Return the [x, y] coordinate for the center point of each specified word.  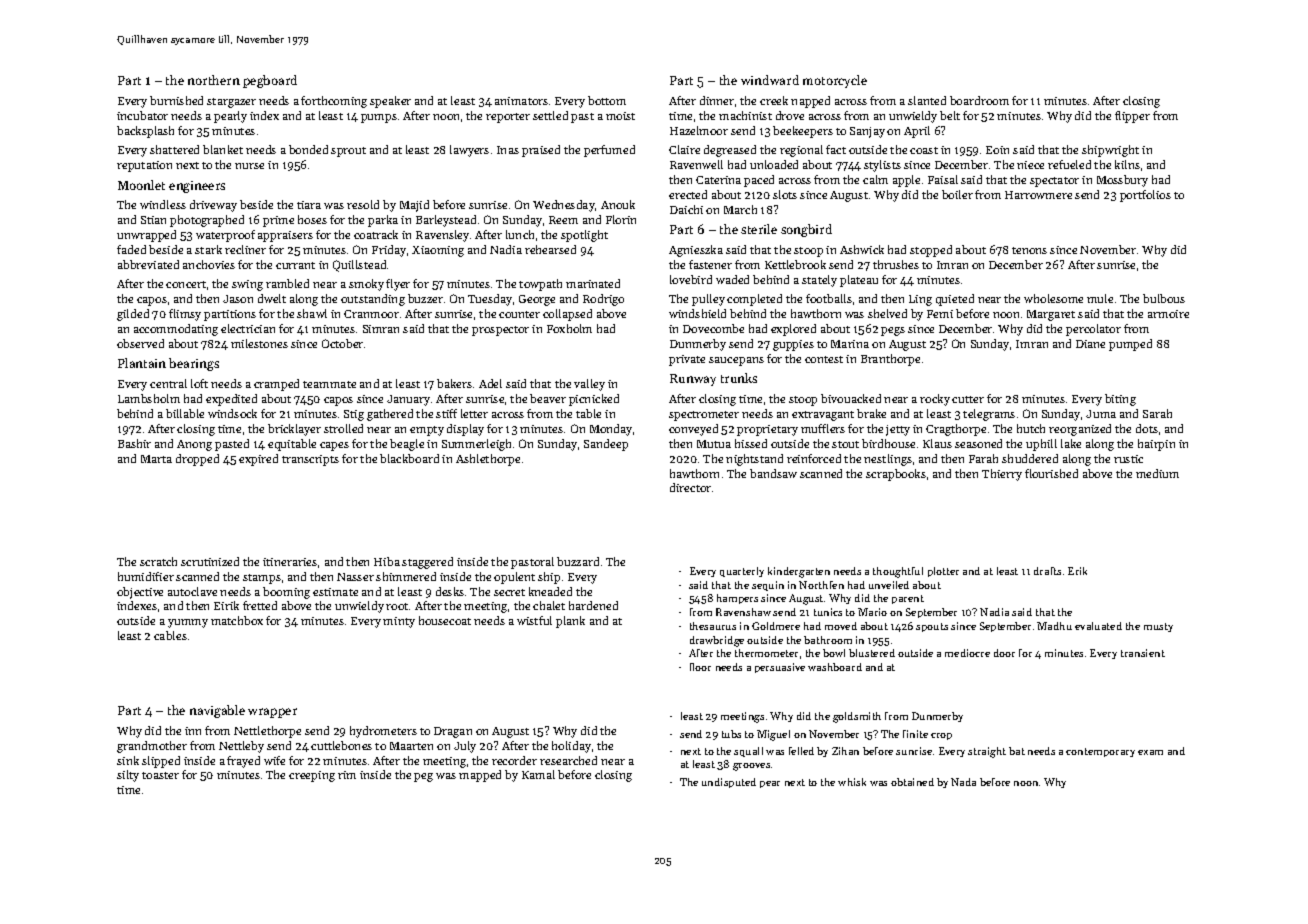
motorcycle [835, 81]
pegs [893, 331]
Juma [1101, 414]
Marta [156, 459]
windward [770, 80]
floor [700, 667]
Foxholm [569, 328]
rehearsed [550, 249]
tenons [1029, 250]
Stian [153, 220]
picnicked [594, 400]
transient [1143, 653]
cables [170, 635]
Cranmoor [371, 314]
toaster [160, 775]
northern [214, 80]
